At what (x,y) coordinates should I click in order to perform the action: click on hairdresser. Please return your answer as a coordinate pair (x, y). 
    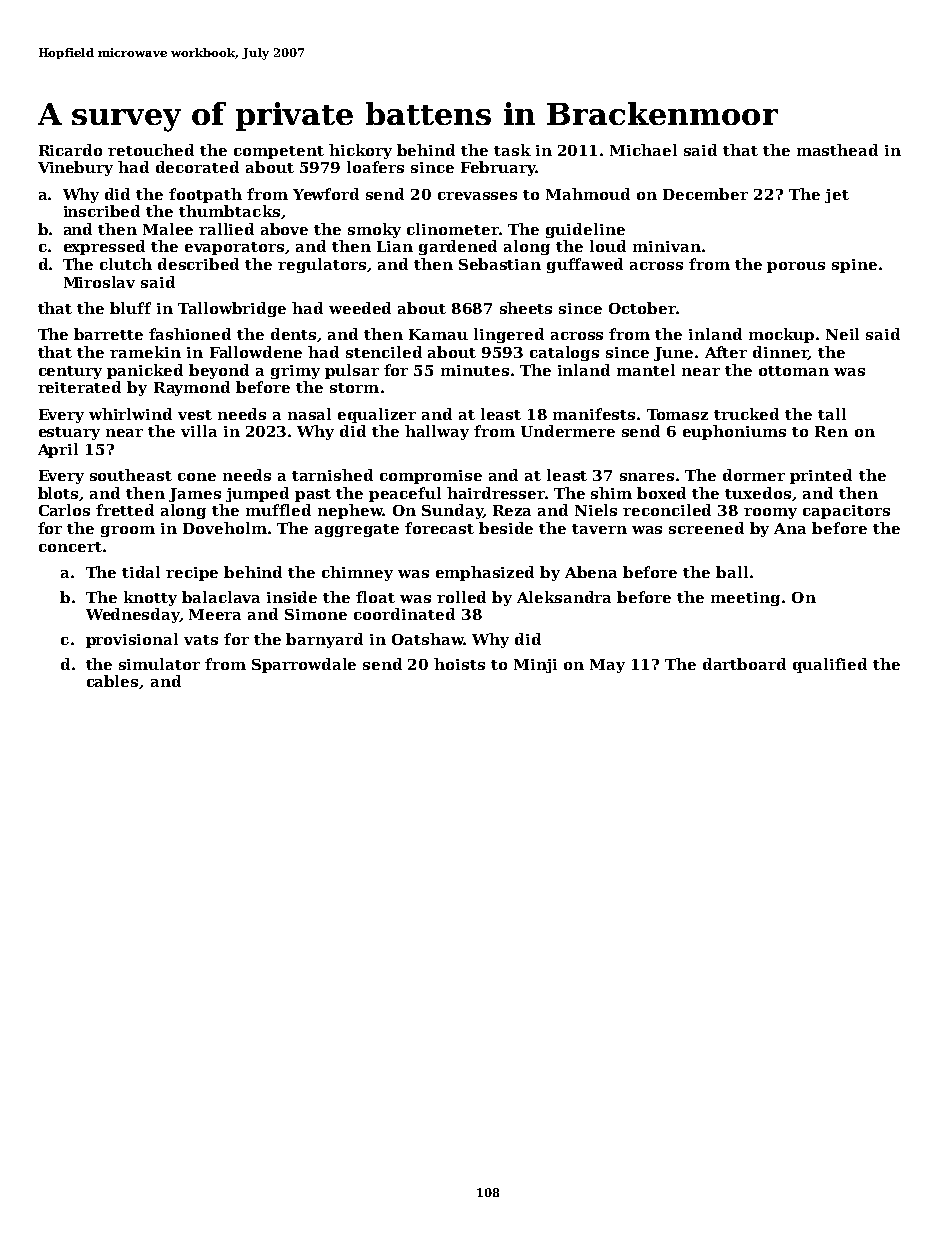
    Looking at the image, I should click on (496, 493).
